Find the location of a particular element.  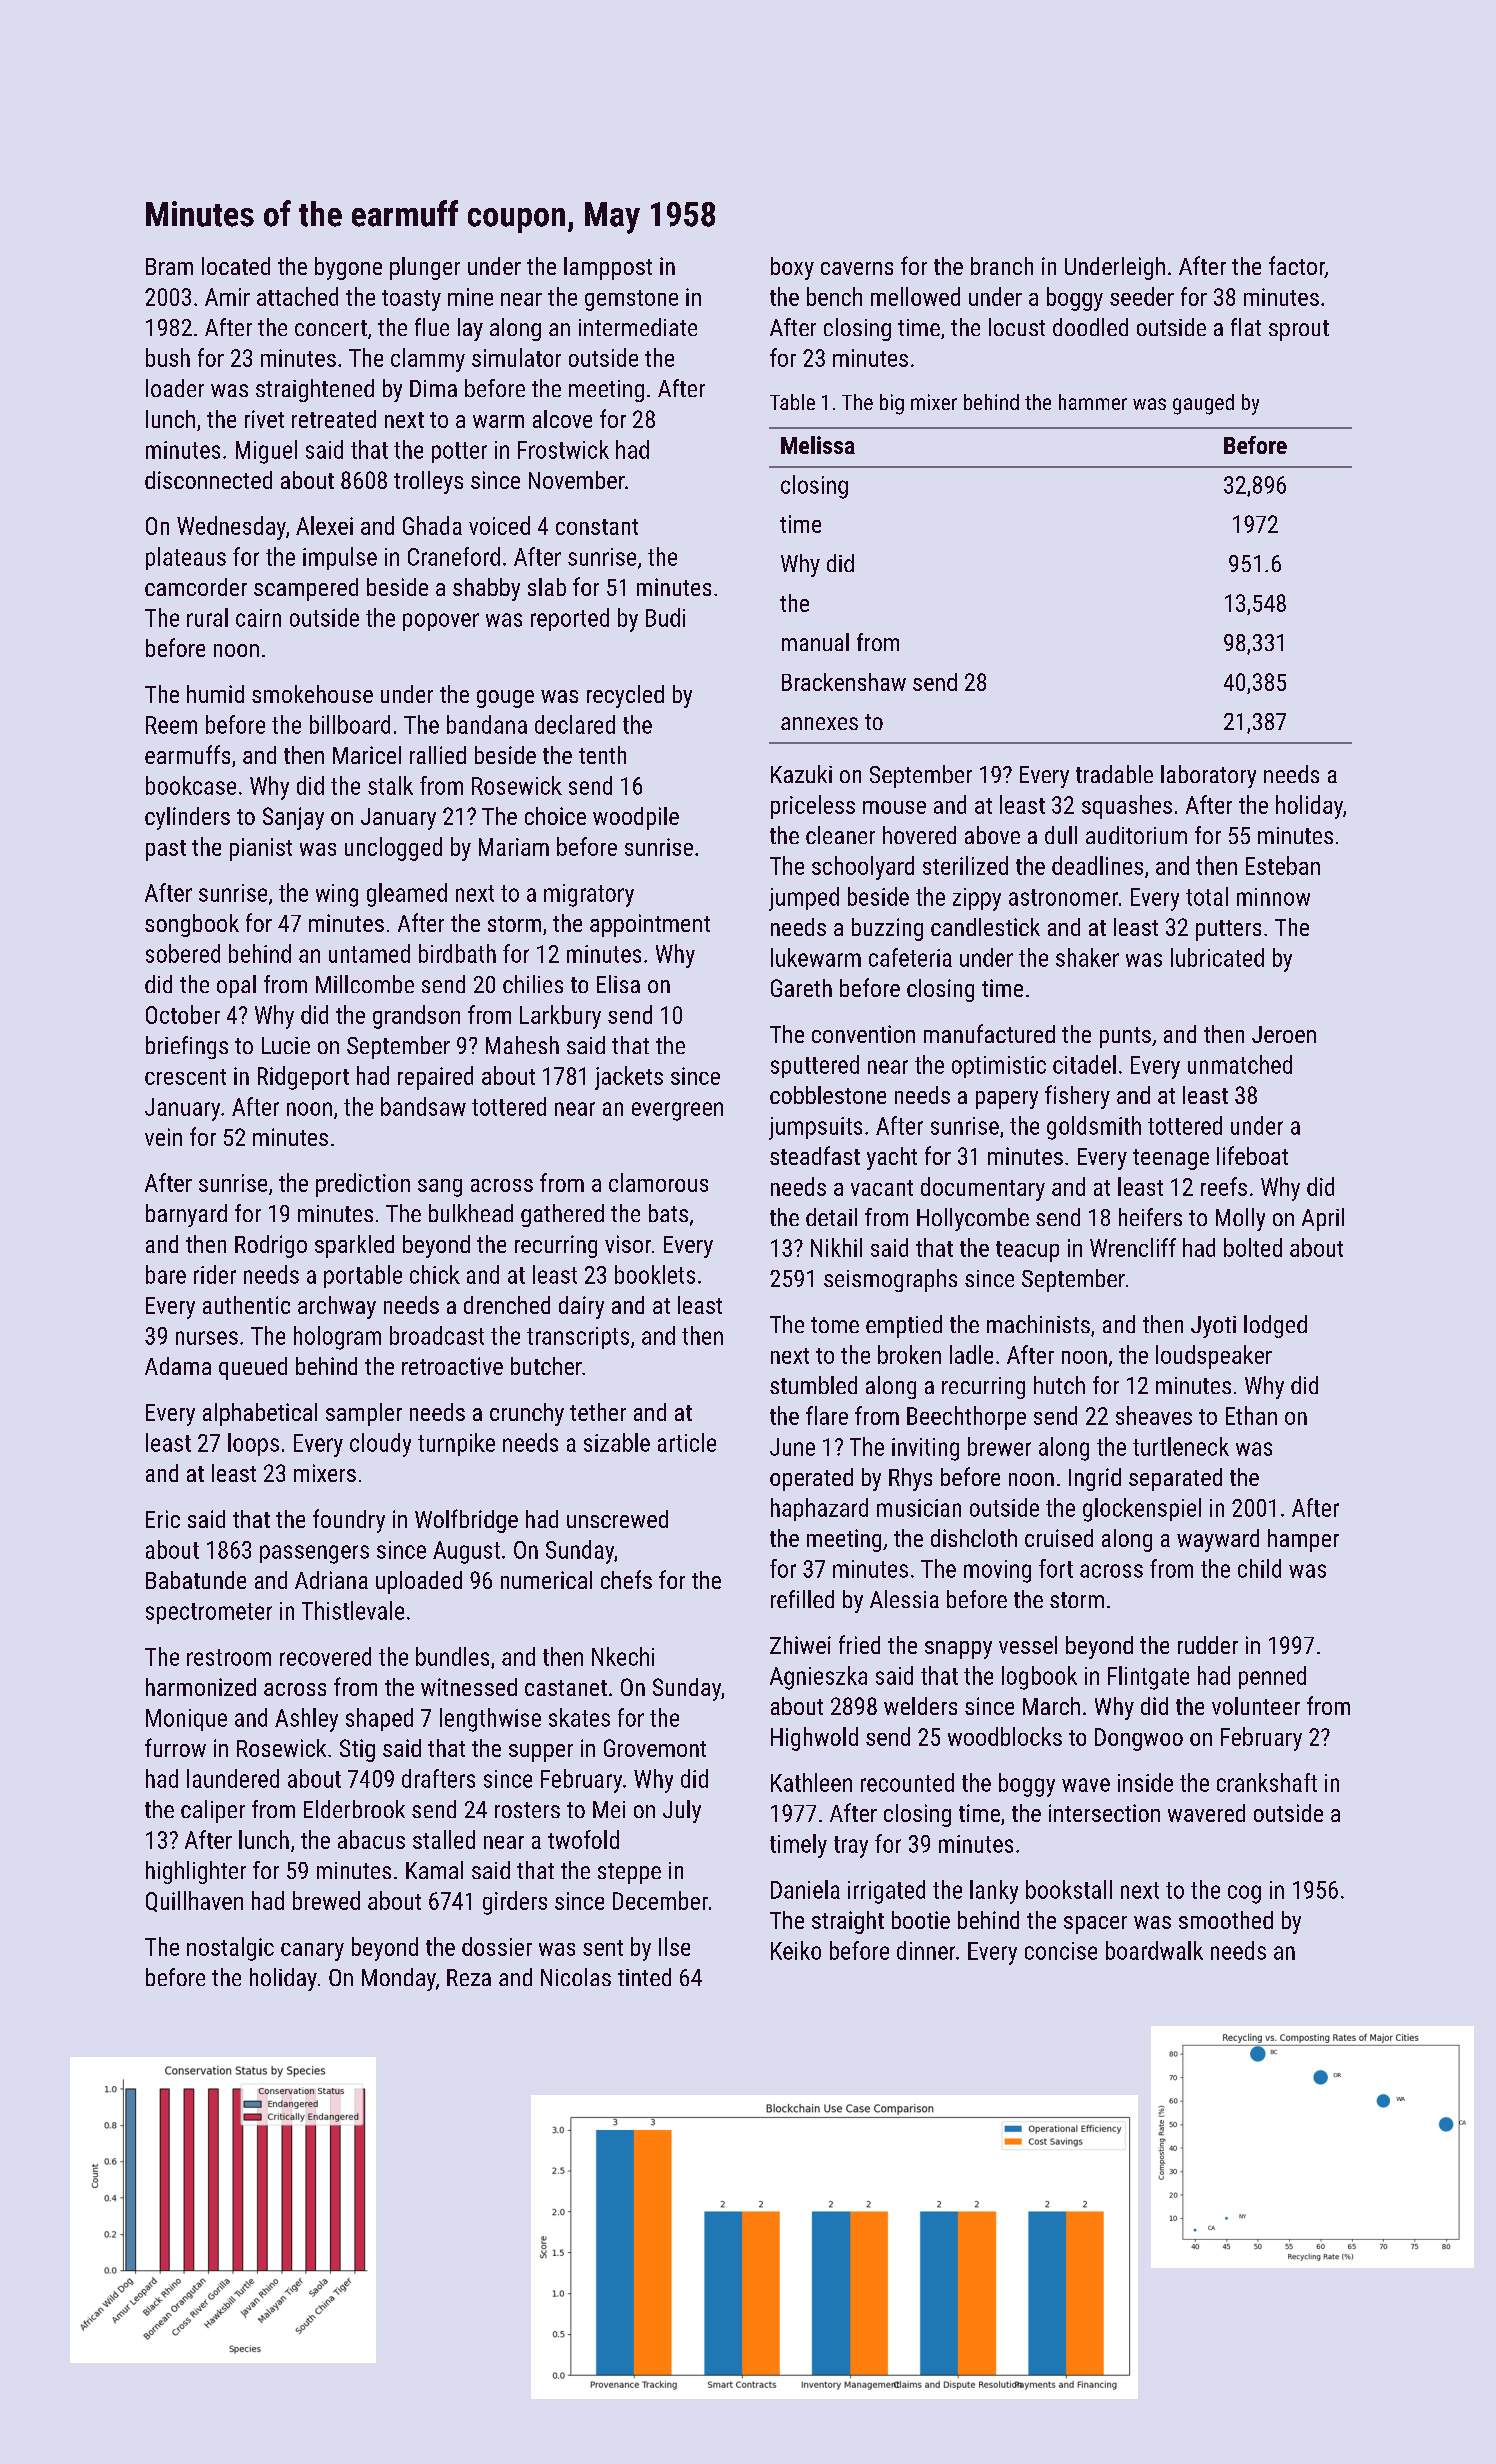

boardwalk is located at coordinates (1154, 1950).
